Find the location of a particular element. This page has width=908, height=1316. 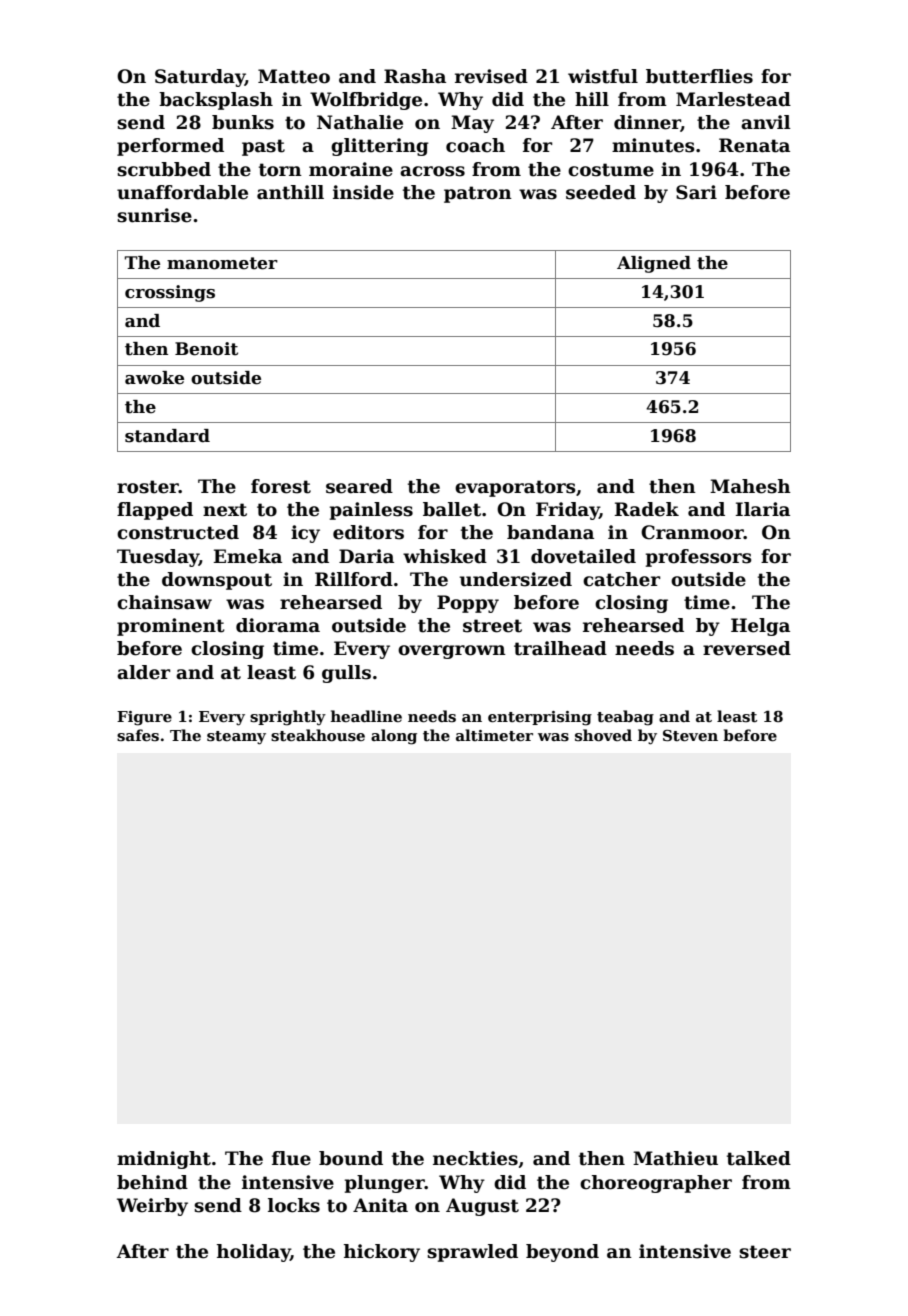

Mathieu is located at coordinates (675, 1158).
